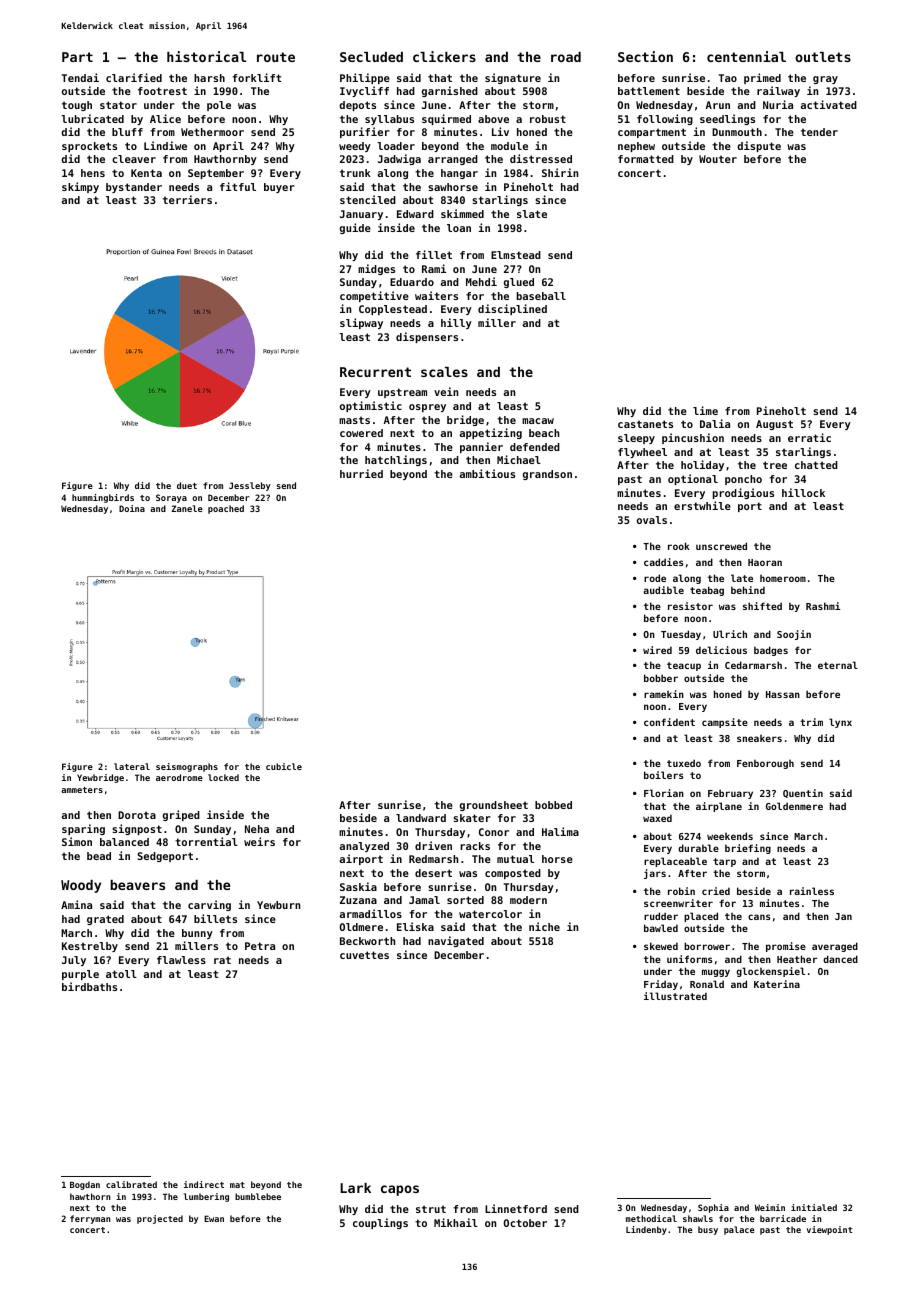 This screenshot has height=1308, width=924. I want to click on cans, so click(759, 917).
